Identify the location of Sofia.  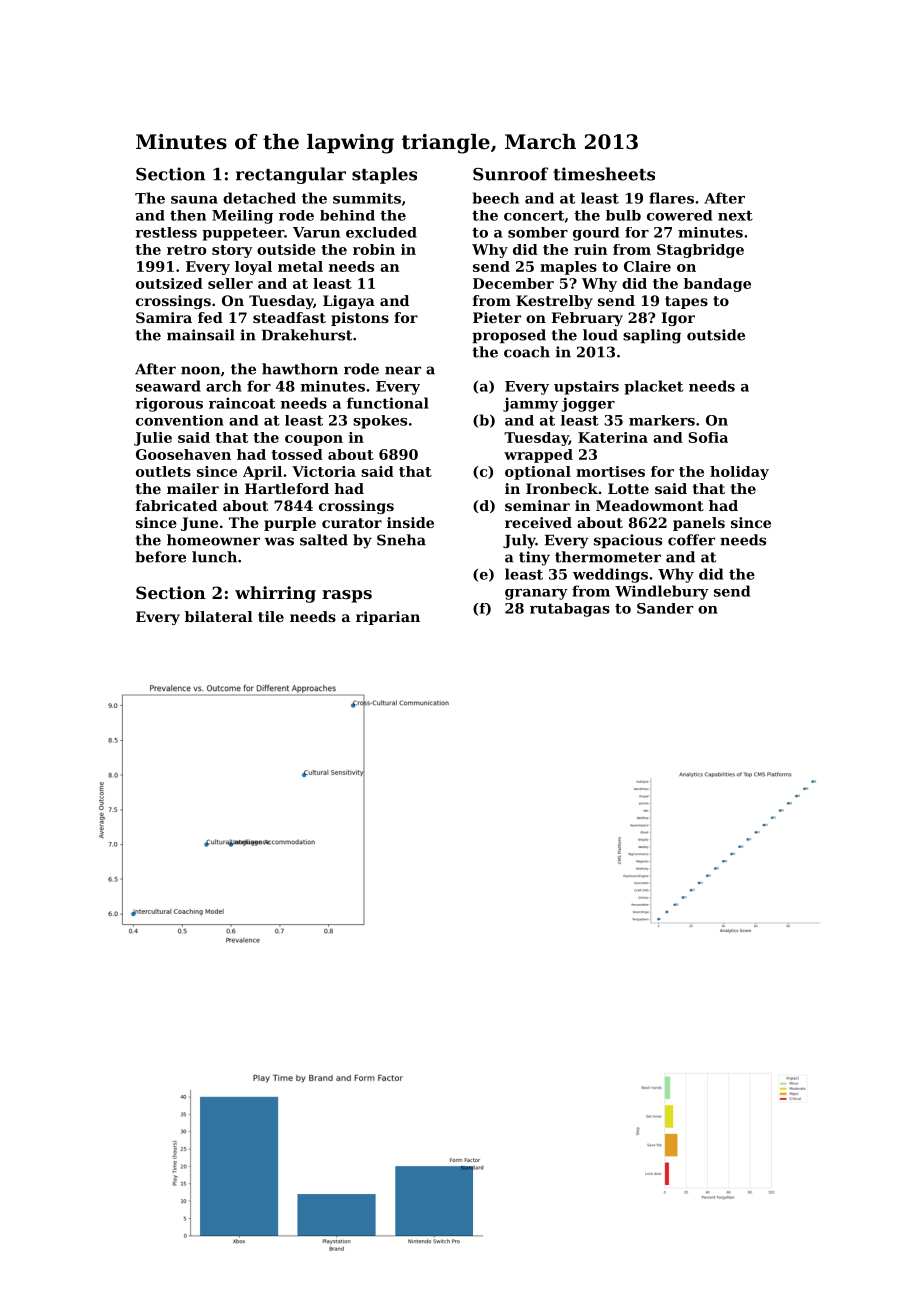
(708, 437).
